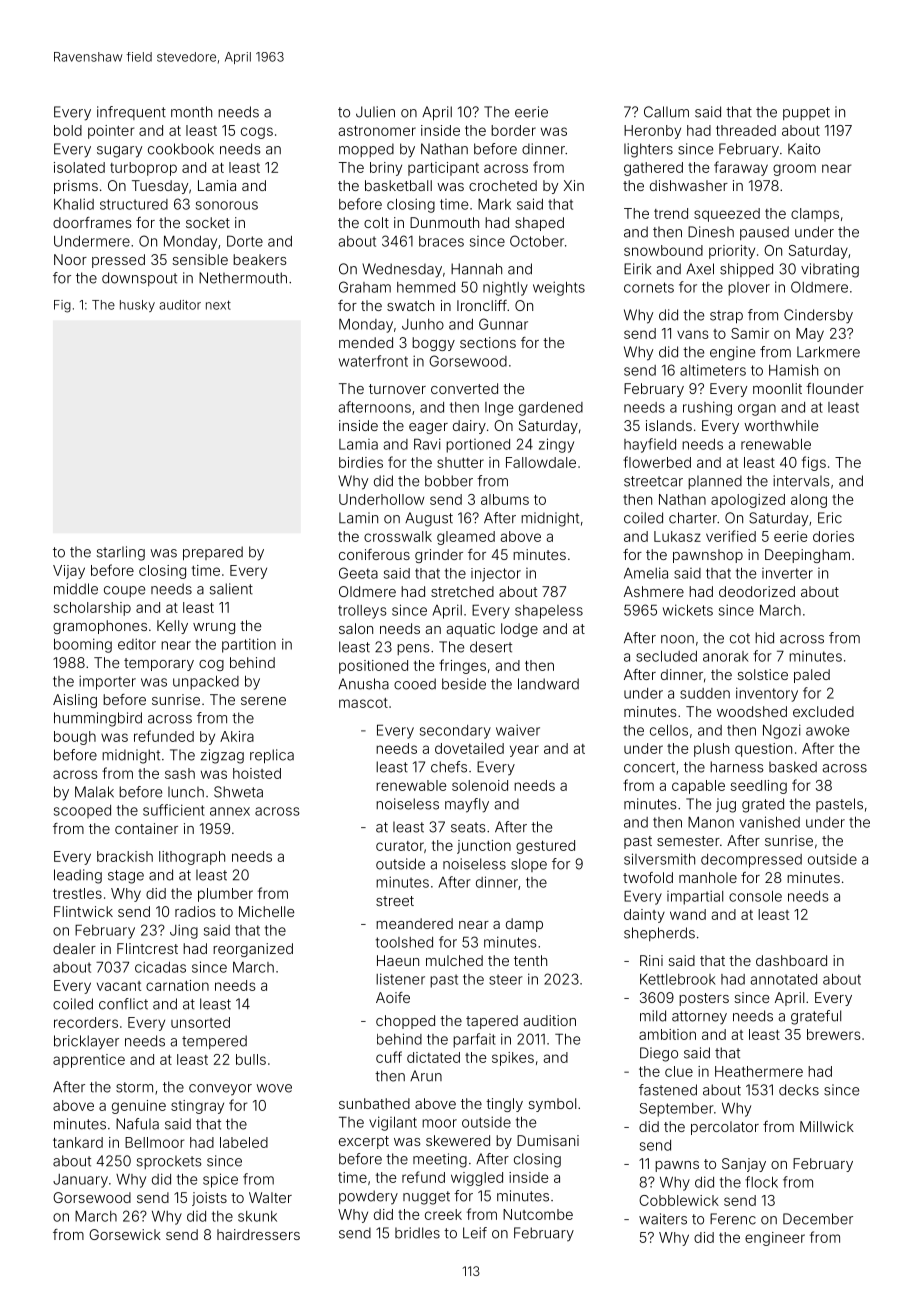 The height and width of the screenshot is (1308, 924). Describe the element at coordinates (134, 204) in the screenshot. I see `structured` at that location.
